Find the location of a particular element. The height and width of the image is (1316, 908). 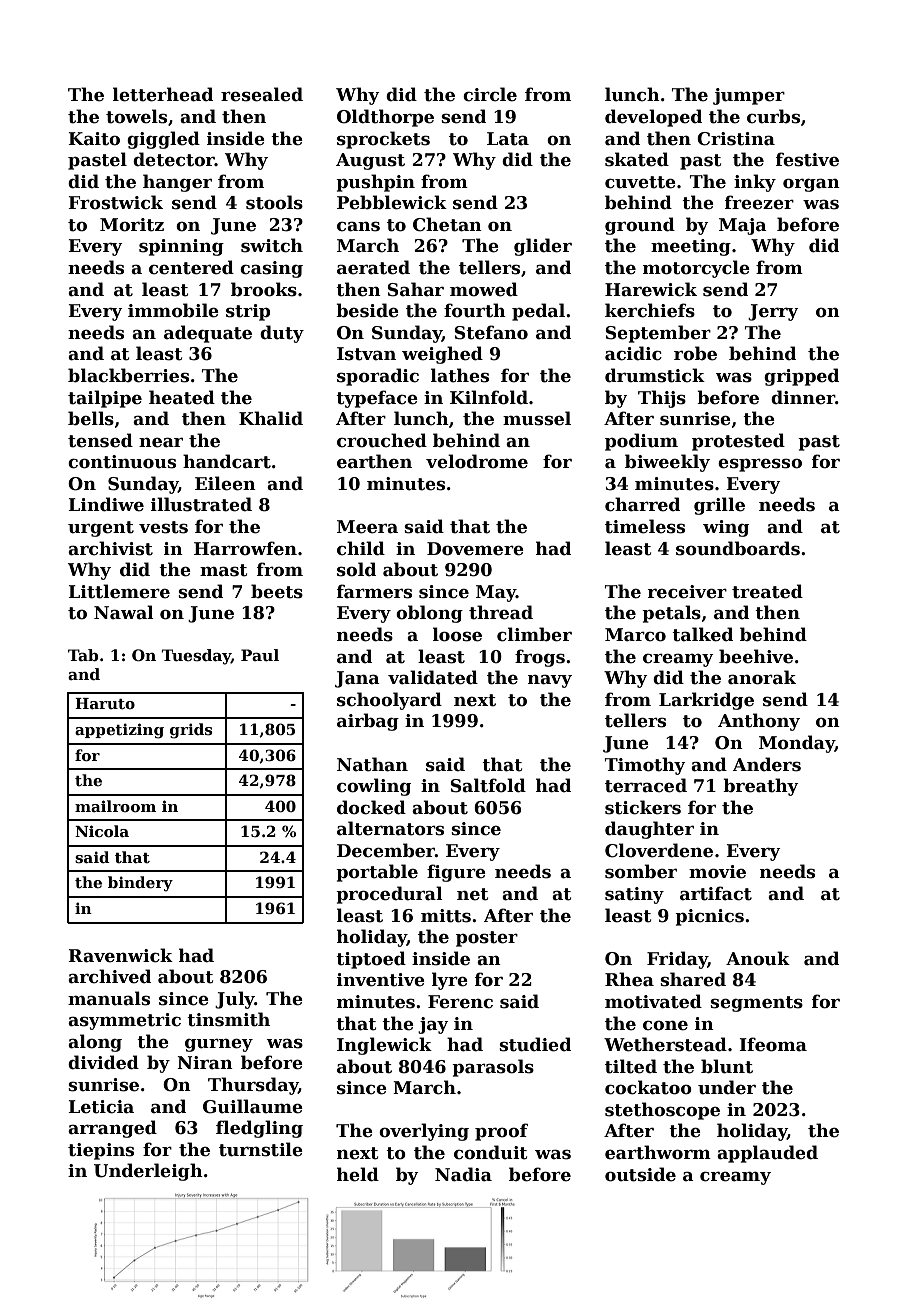

validated is located at coordinates (433, 677).
